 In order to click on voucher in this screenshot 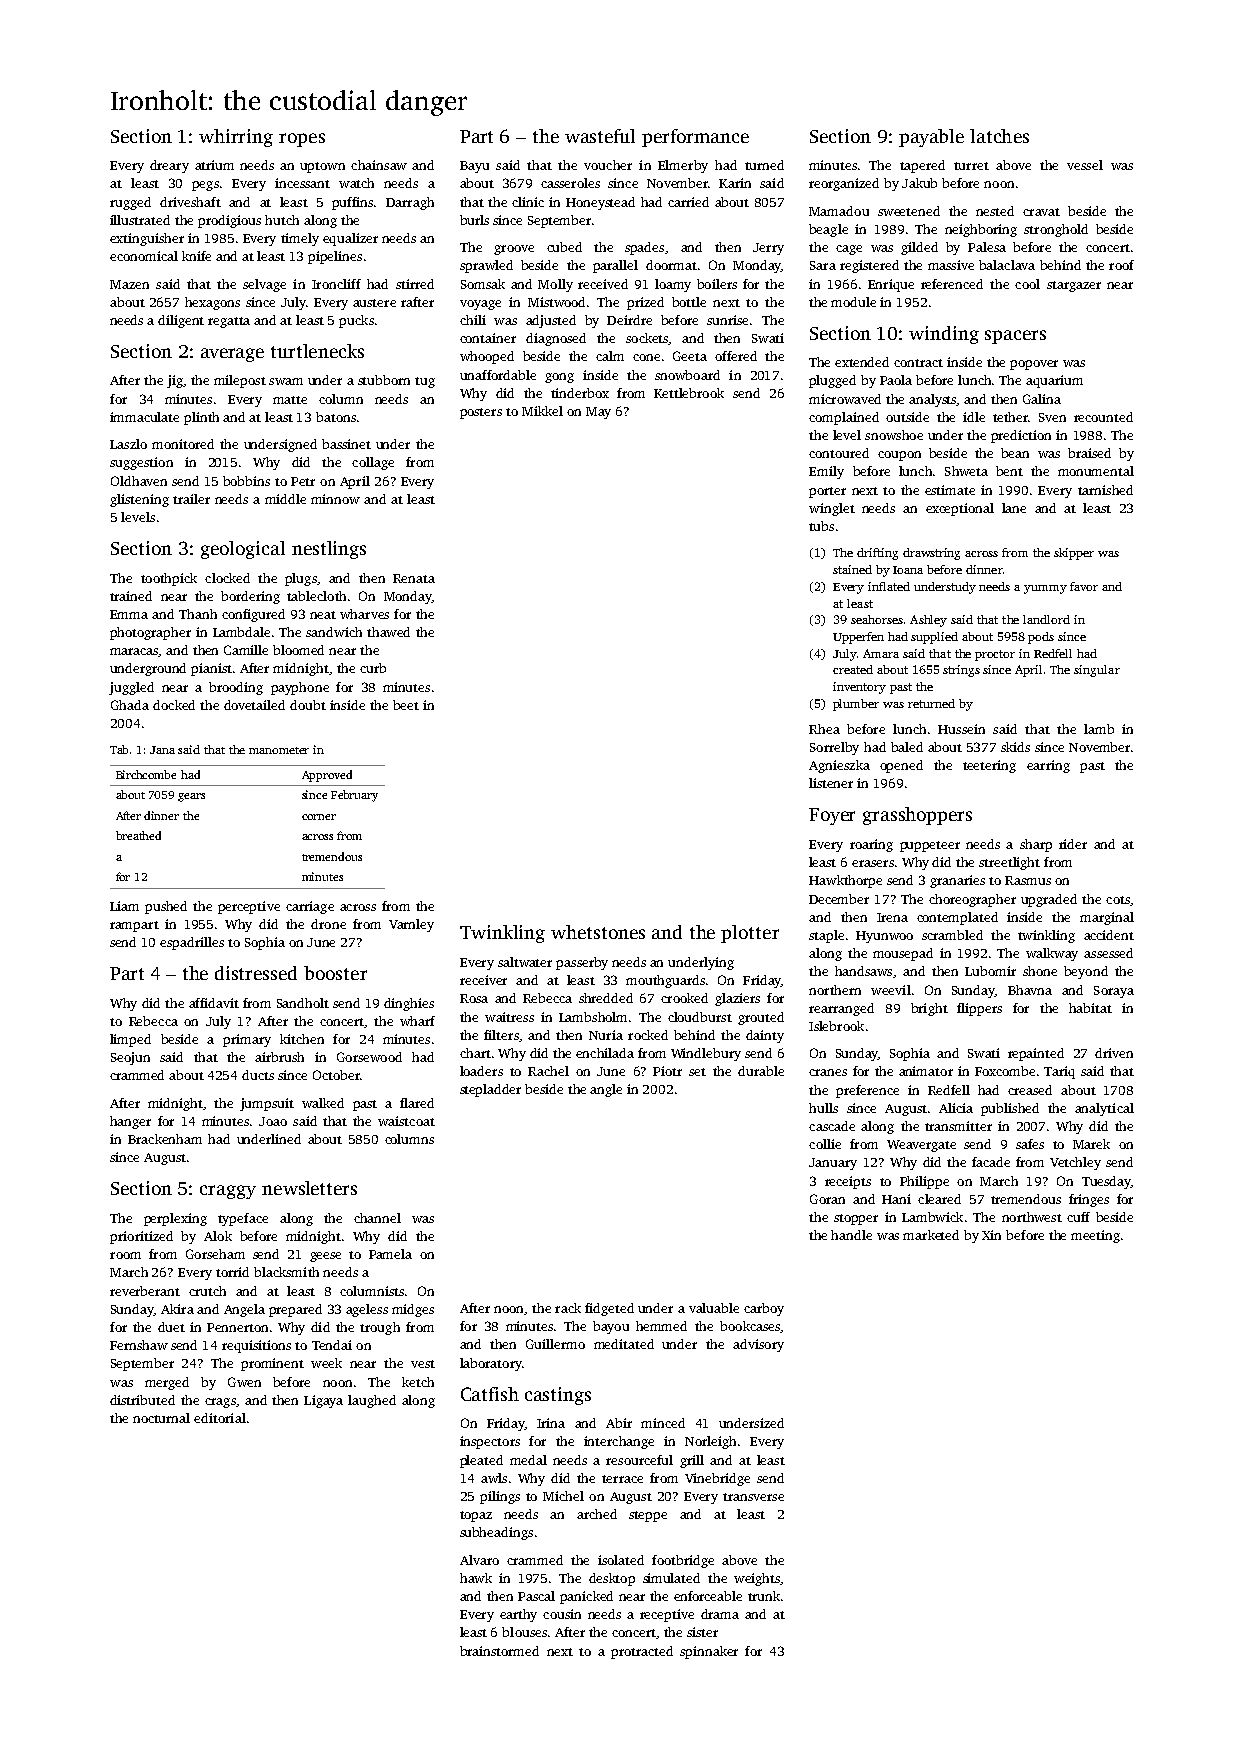, I will do `click(608, 165)`.
